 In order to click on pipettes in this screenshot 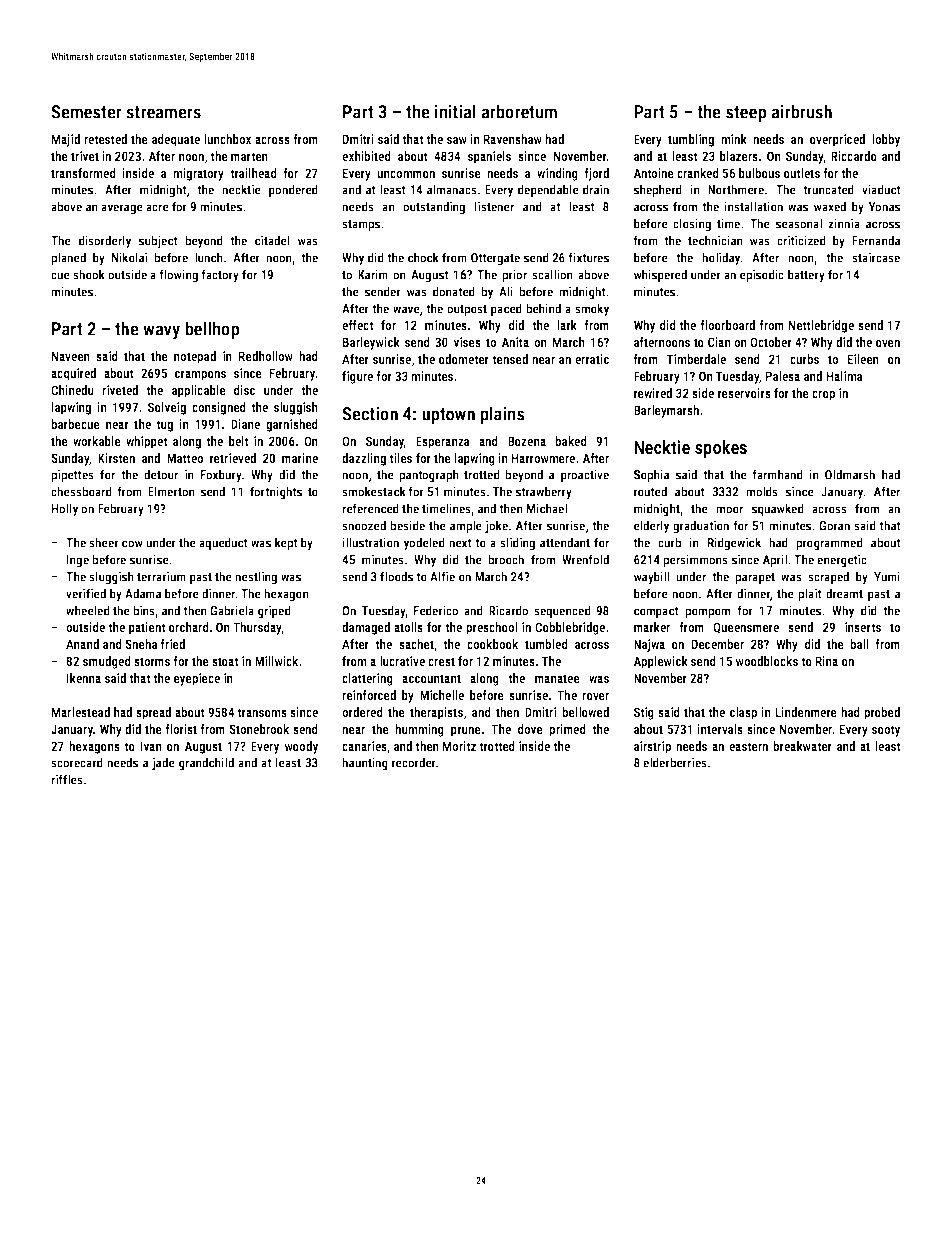, I will do `click(72, 475)`.
